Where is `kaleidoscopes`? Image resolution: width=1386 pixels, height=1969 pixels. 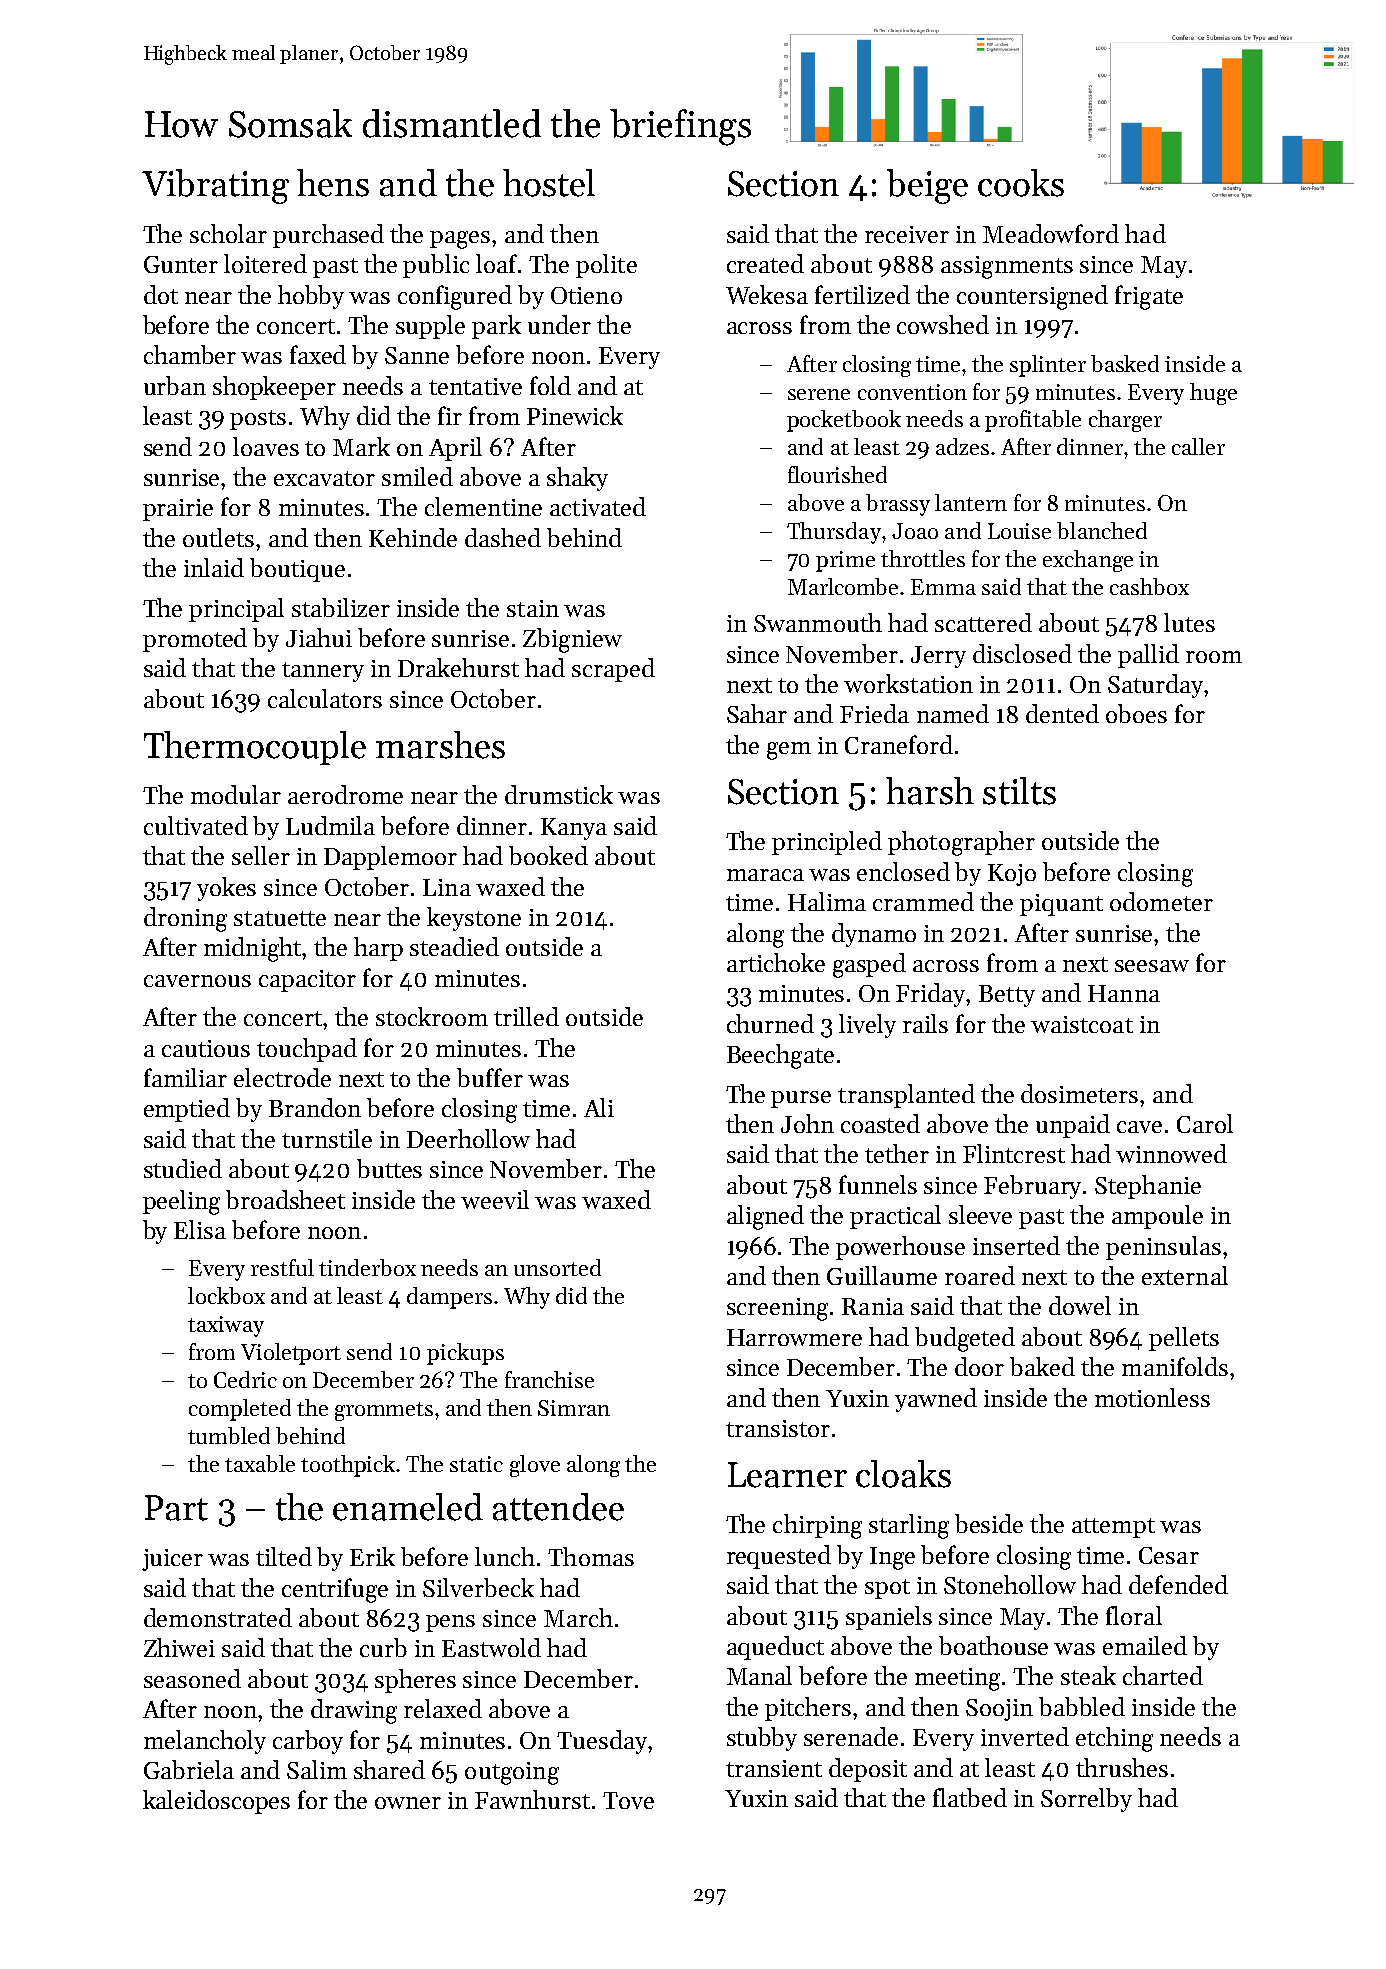 kaleidoscopes is located at coordinates (216, 1802).
